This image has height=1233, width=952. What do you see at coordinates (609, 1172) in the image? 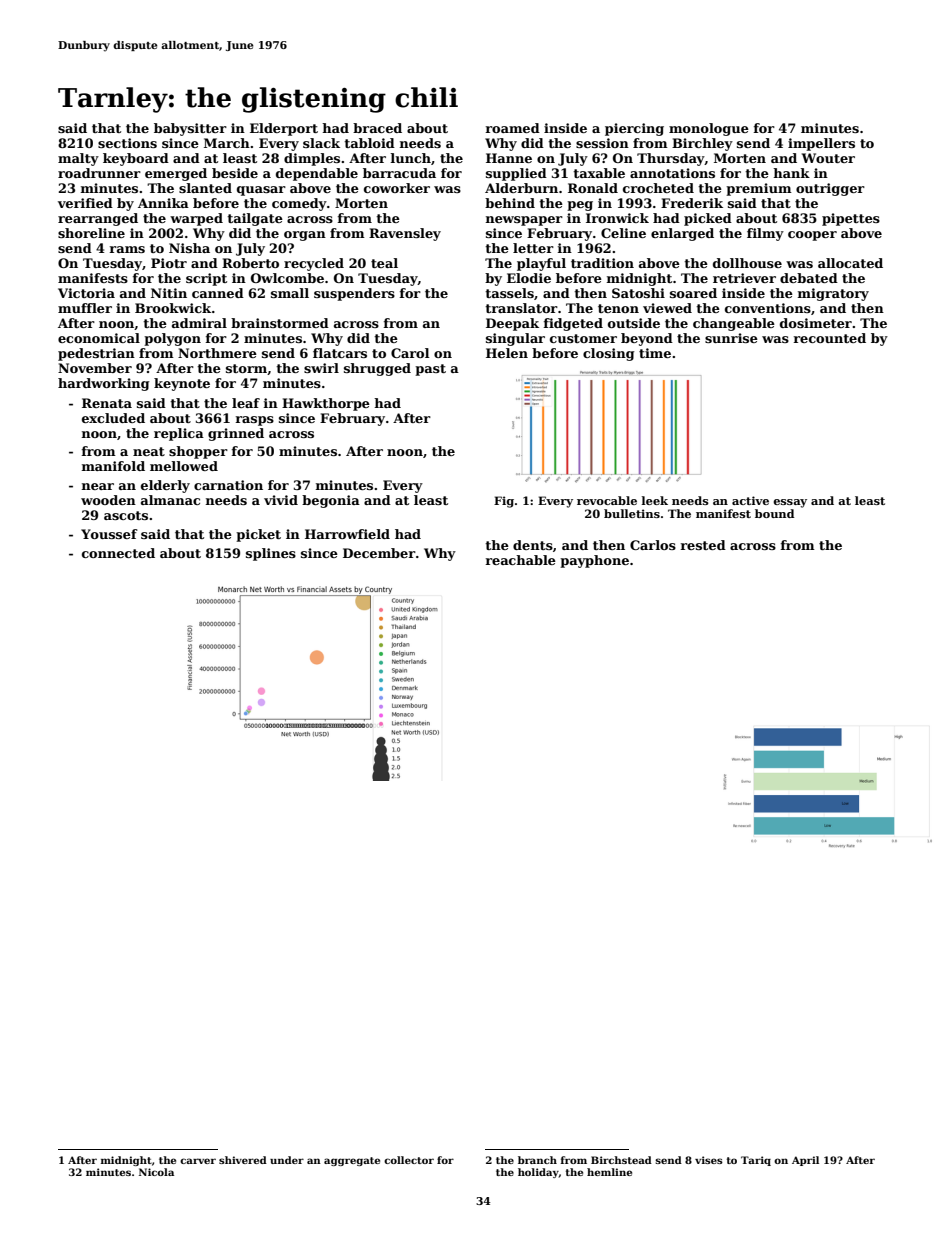
I see `hemline` at bounding box center [609, 1172].
